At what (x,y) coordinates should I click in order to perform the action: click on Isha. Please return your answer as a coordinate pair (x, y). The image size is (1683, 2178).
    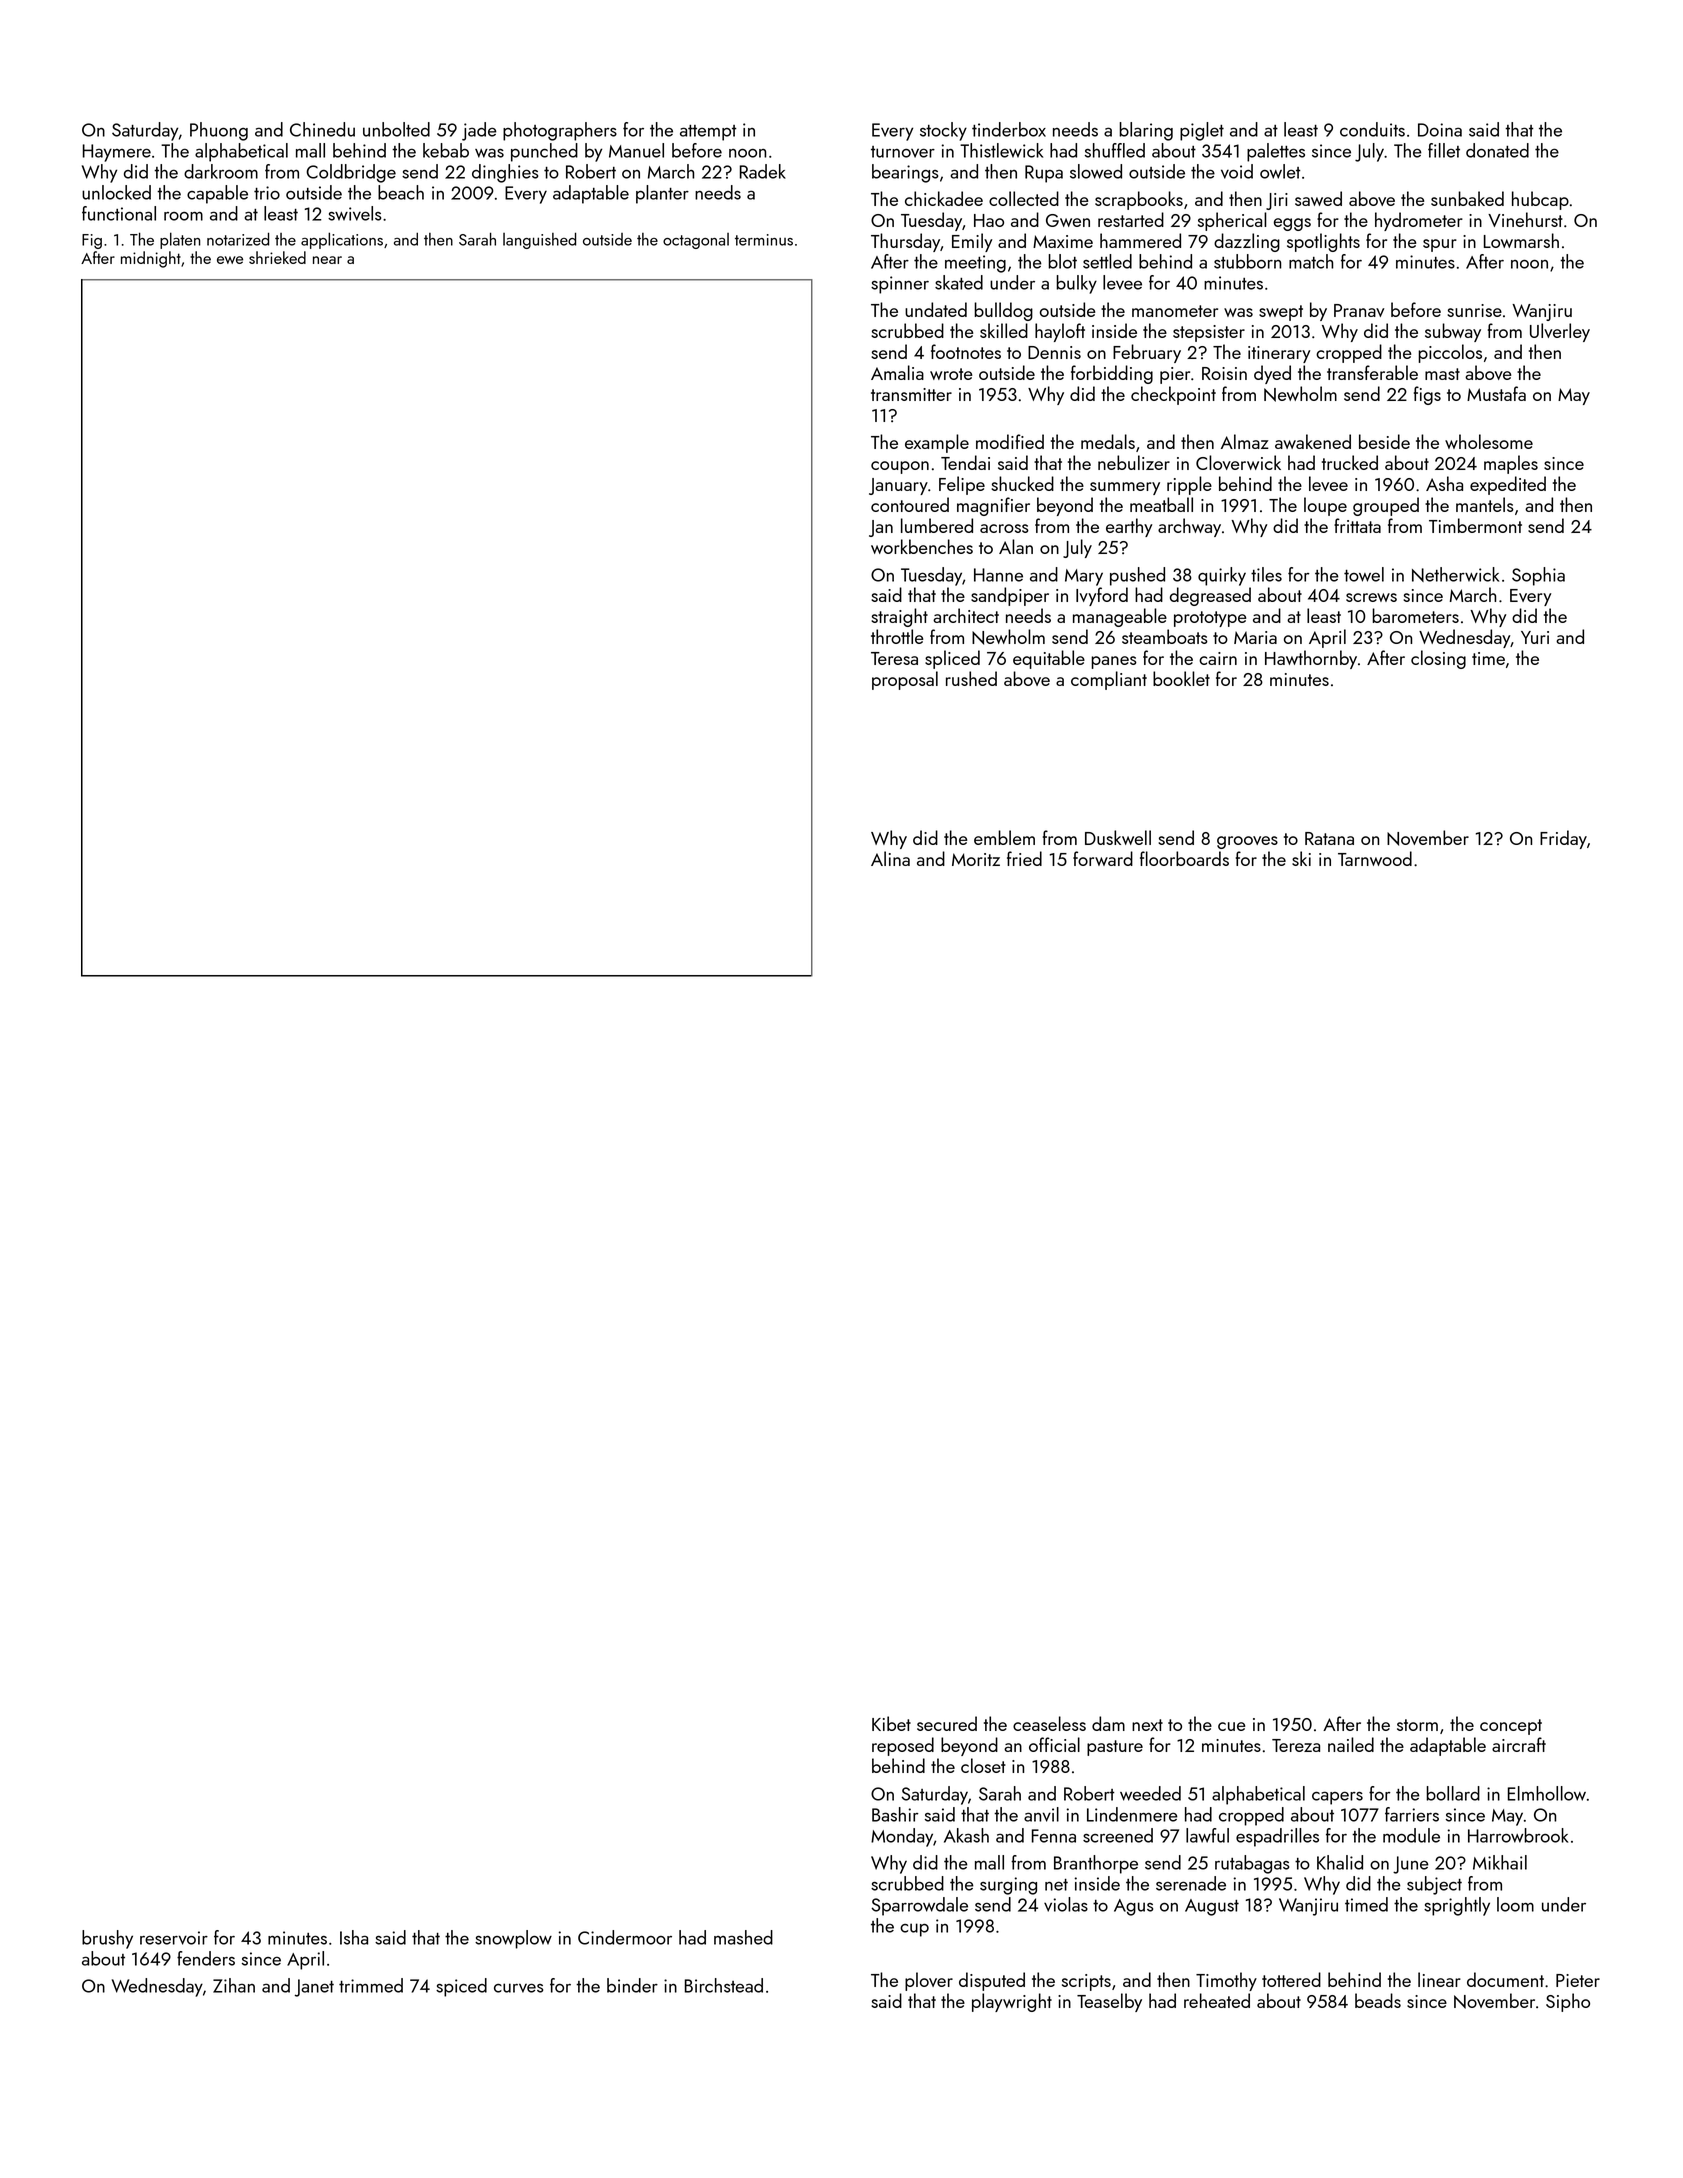
    Looking at the image, I should click on (354, 1937).
